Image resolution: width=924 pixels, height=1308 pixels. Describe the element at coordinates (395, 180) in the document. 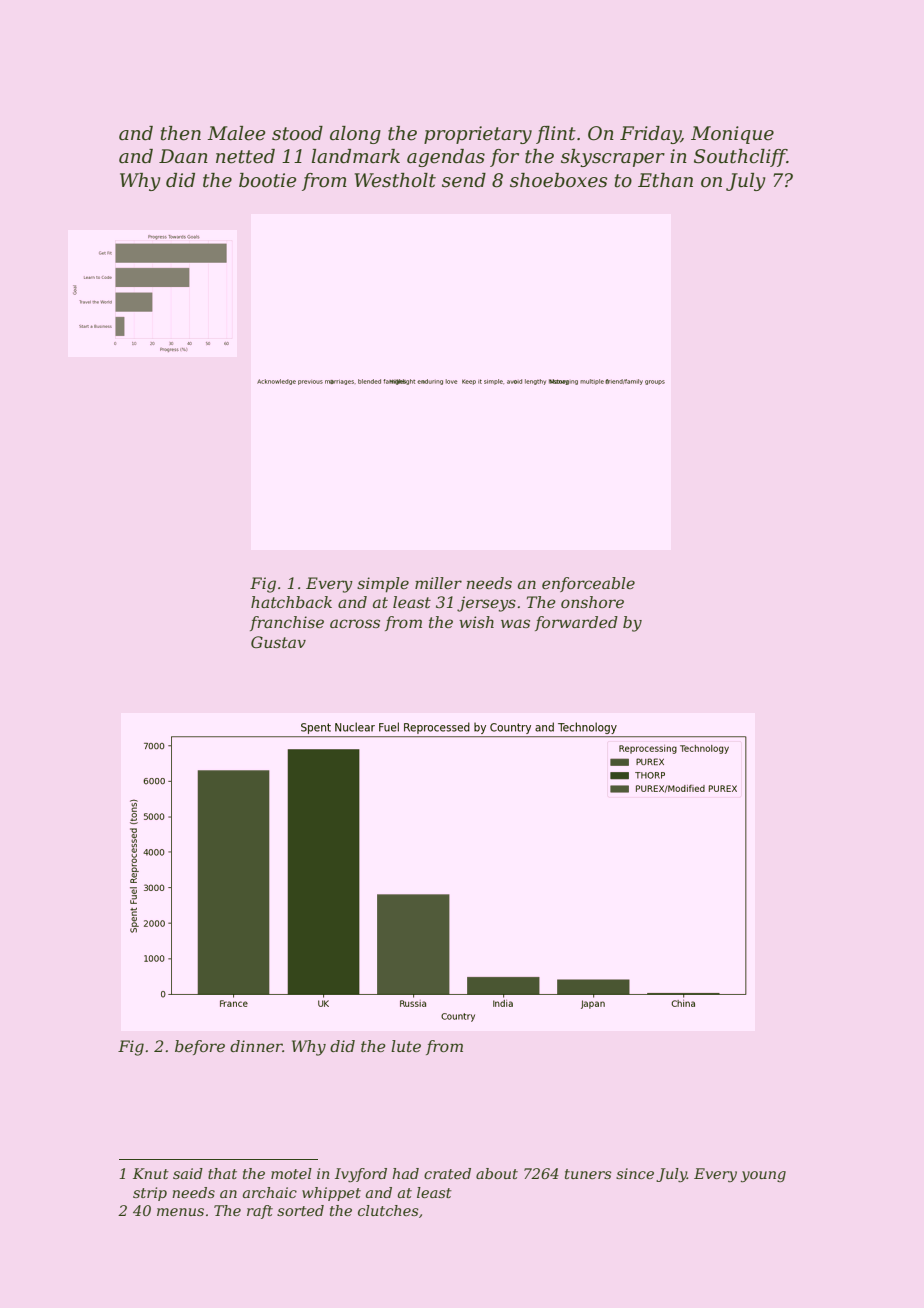

I see `Westholt` at that location.
